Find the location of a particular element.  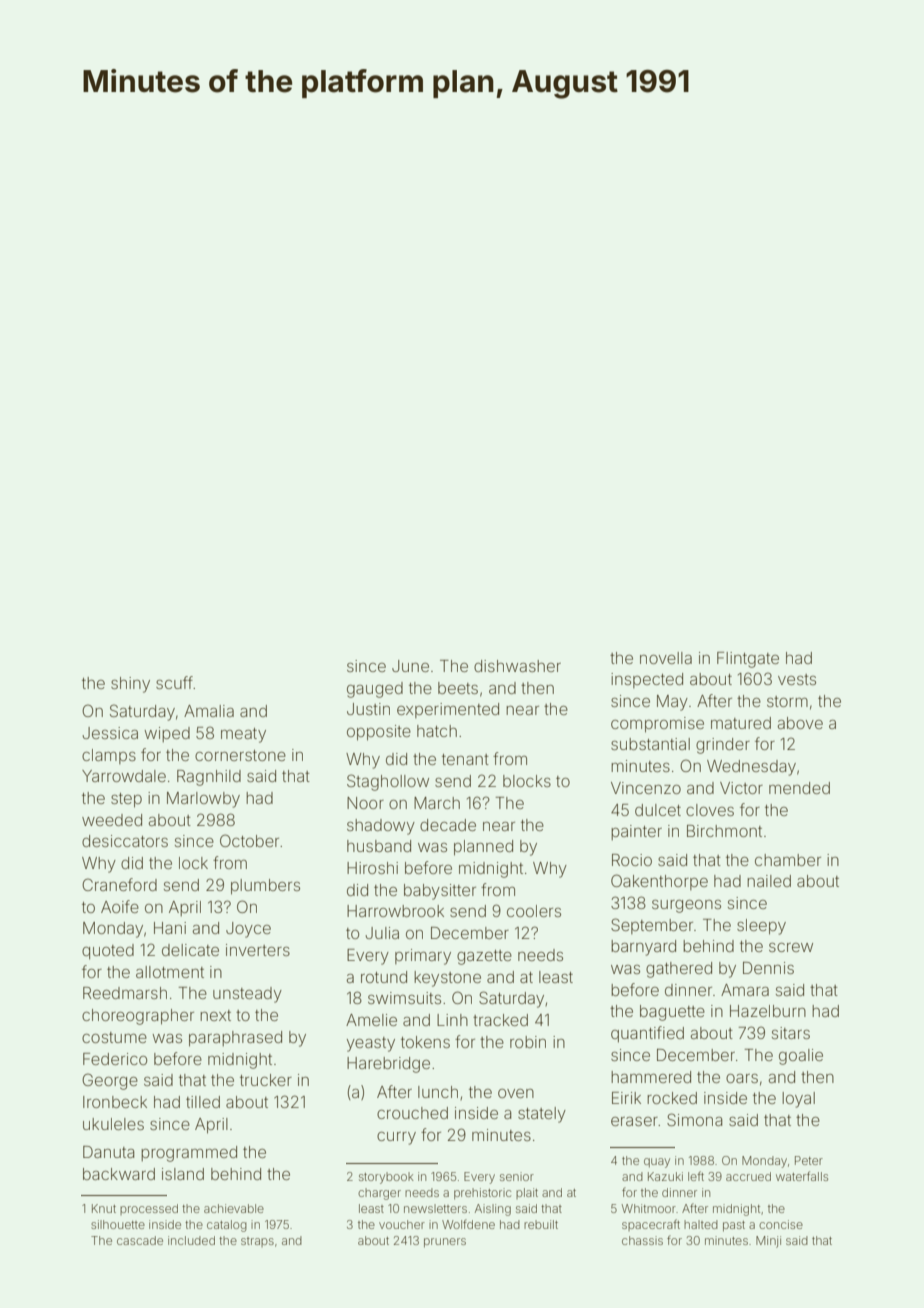

dishwasher is located at coordinates (517, 666).
